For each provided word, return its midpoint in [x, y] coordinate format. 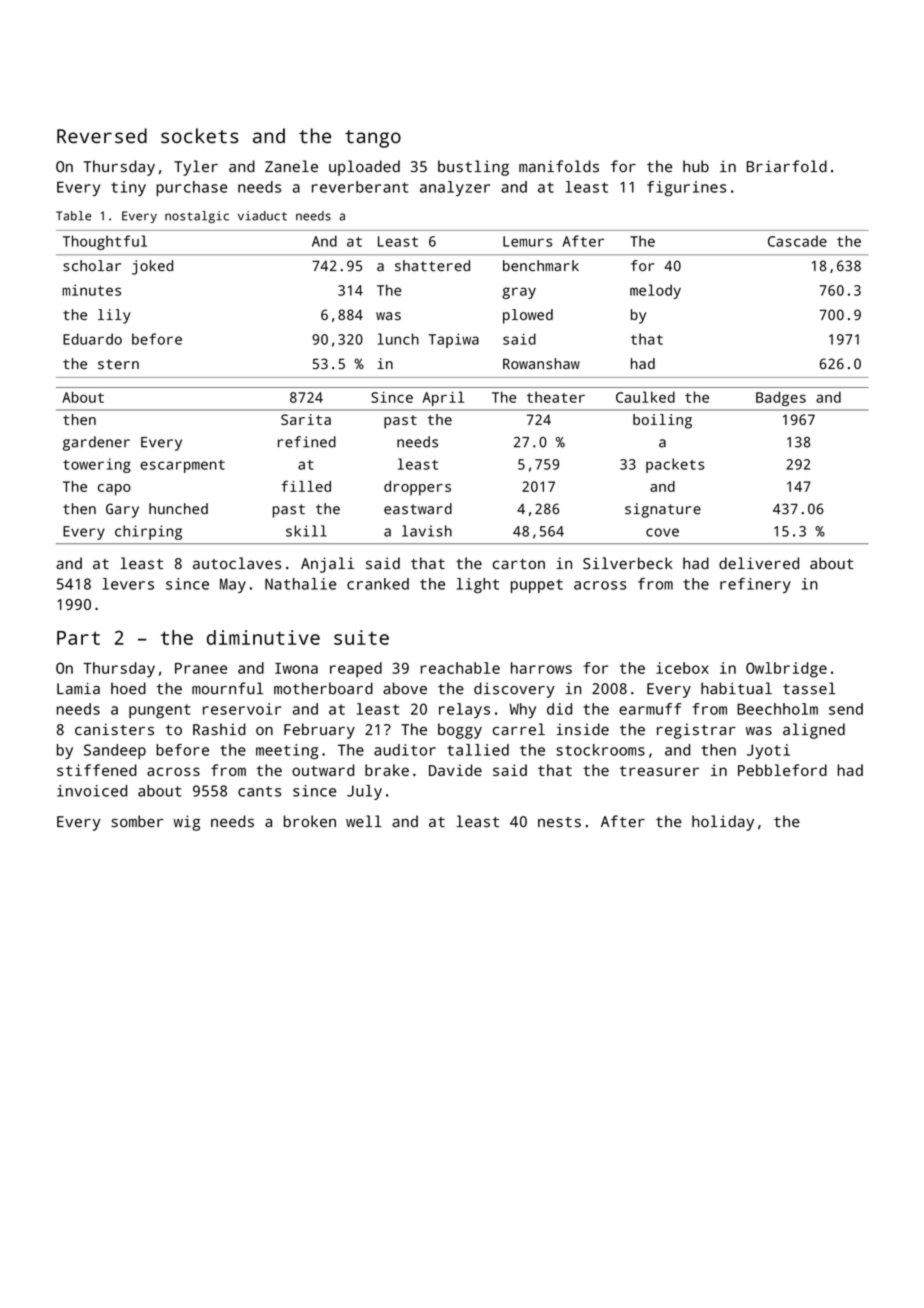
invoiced [92, 791]
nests [559, 822]
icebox [682, 668]
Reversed [102, 136]
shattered [432, 266]
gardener [96, 443]
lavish [427, 531]
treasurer [659, 770]
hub [696, 166]
